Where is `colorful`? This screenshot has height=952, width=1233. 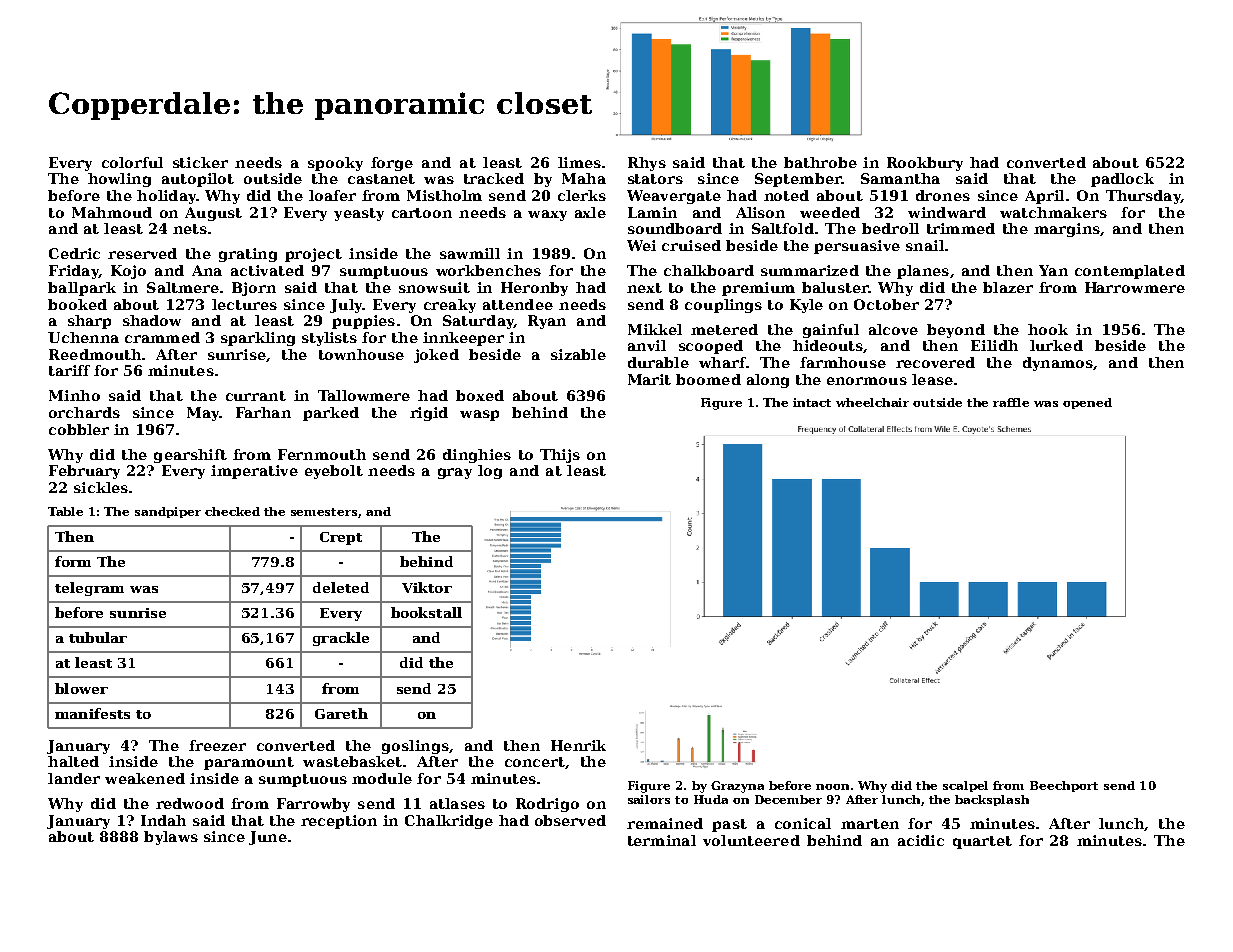
colorful is located at coordinates (132, 162).
